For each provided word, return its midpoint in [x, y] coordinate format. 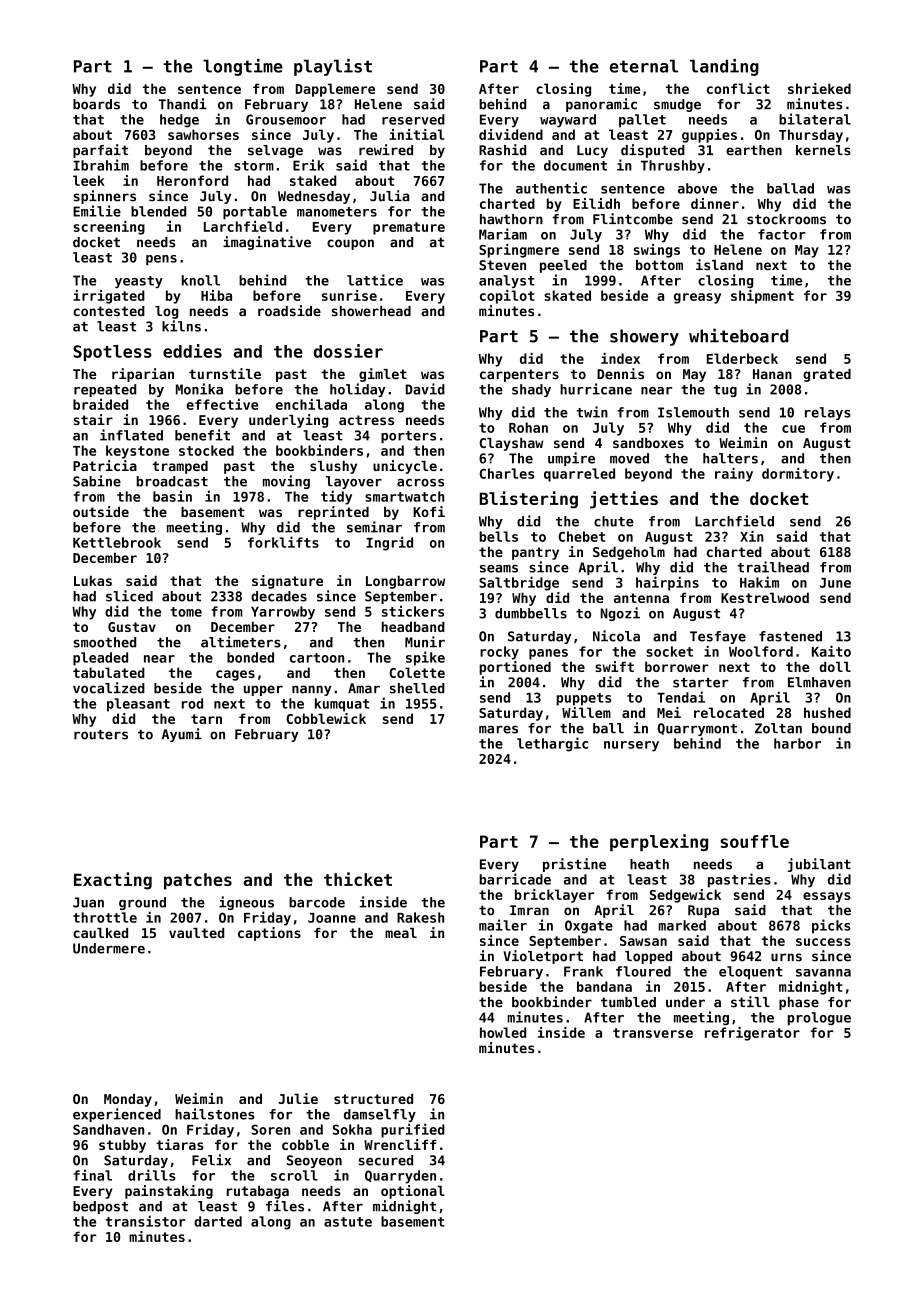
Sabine [97, 481]
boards [96, 104]
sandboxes [648, 443]
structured [373, 1098]
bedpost [100, 1207]
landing [724, 67]
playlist [333, 67]
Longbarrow [405, 582]
